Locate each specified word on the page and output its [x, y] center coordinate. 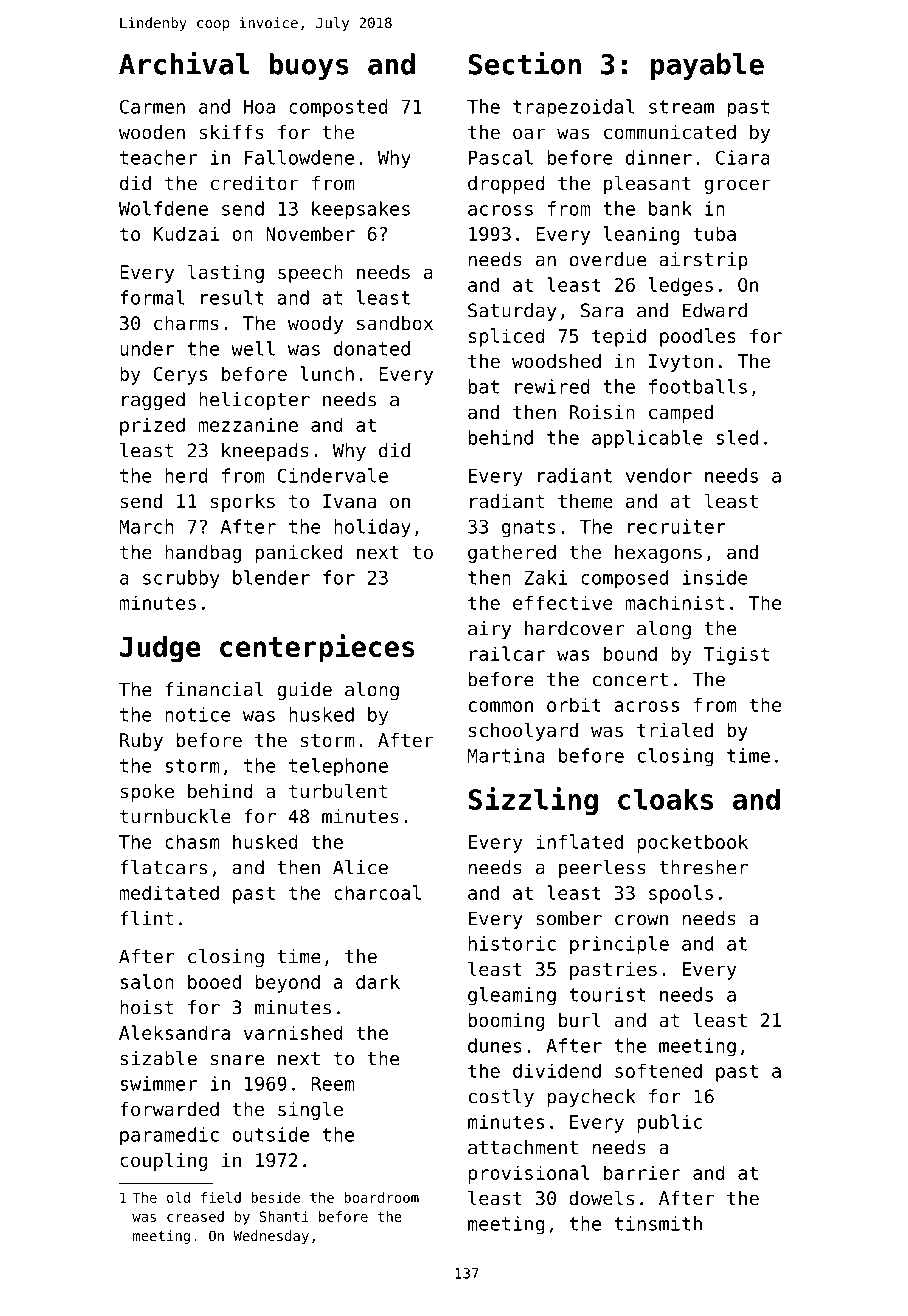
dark [378, 981]
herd [186, 475]
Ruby [141, 742]
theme [585, 501]
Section [525, 63]
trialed [675, 729]
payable [707, 66]
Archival [184, 63]
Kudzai [186, 233]
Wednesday [271, 1237]
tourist [608, 994]
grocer [737, 186]
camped [681, 414]
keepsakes [361, 210]
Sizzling [533, 801]
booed [214, 981]
